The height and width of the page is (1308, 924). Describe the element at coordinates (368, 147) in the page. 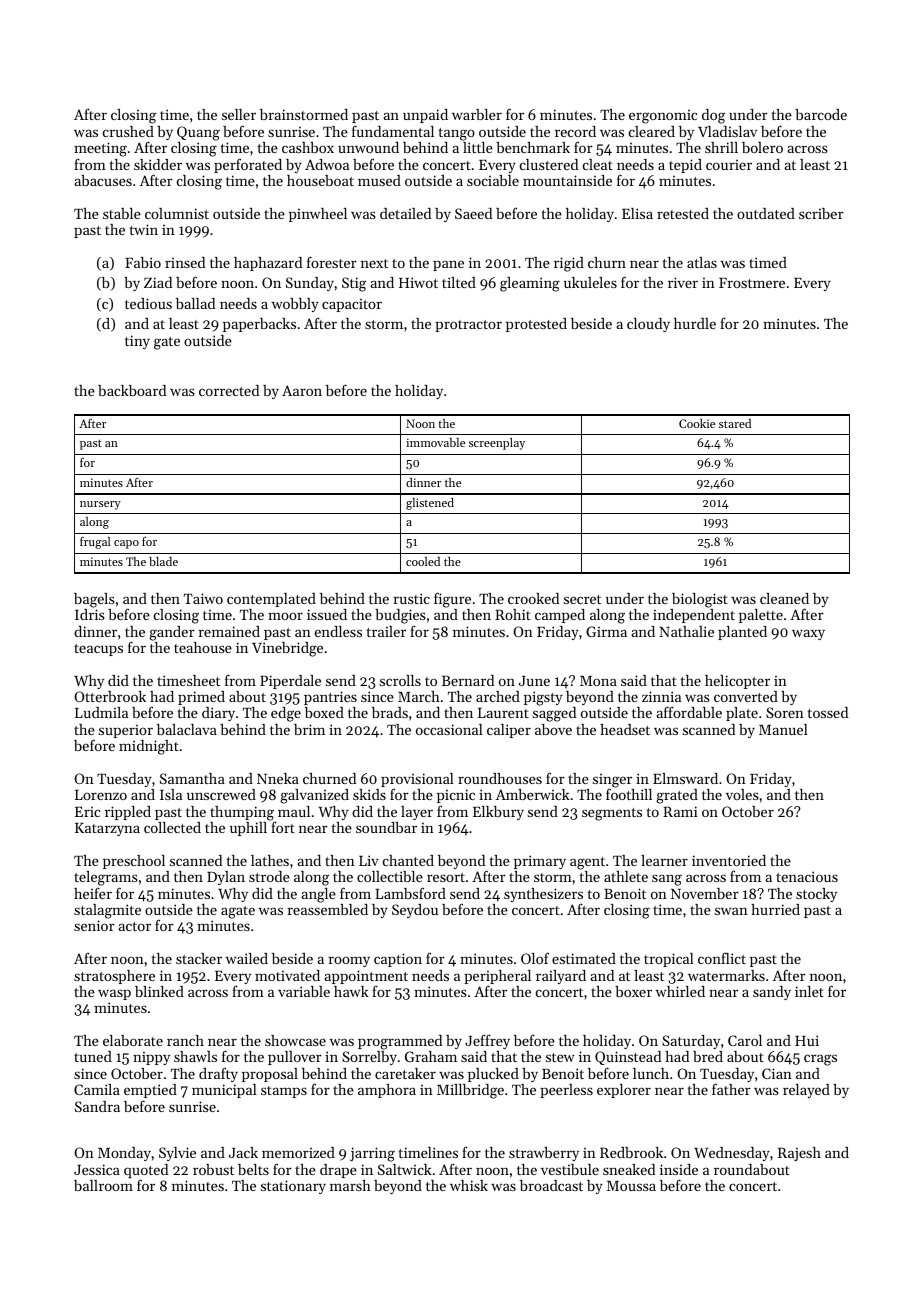

I see `unwound` at that location.
